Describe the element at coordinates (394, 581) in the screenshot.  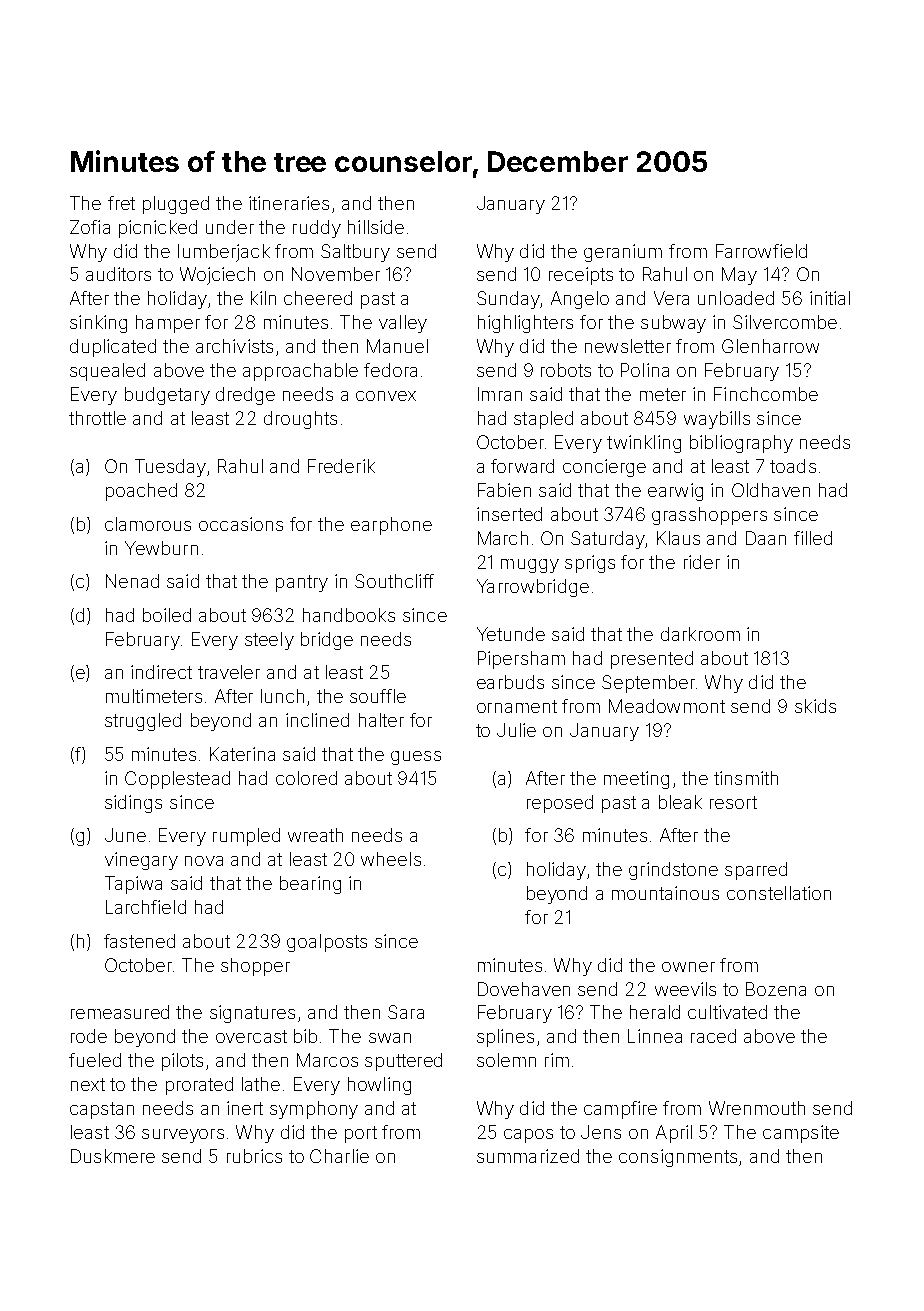
I see `Southcliff` at that location.
